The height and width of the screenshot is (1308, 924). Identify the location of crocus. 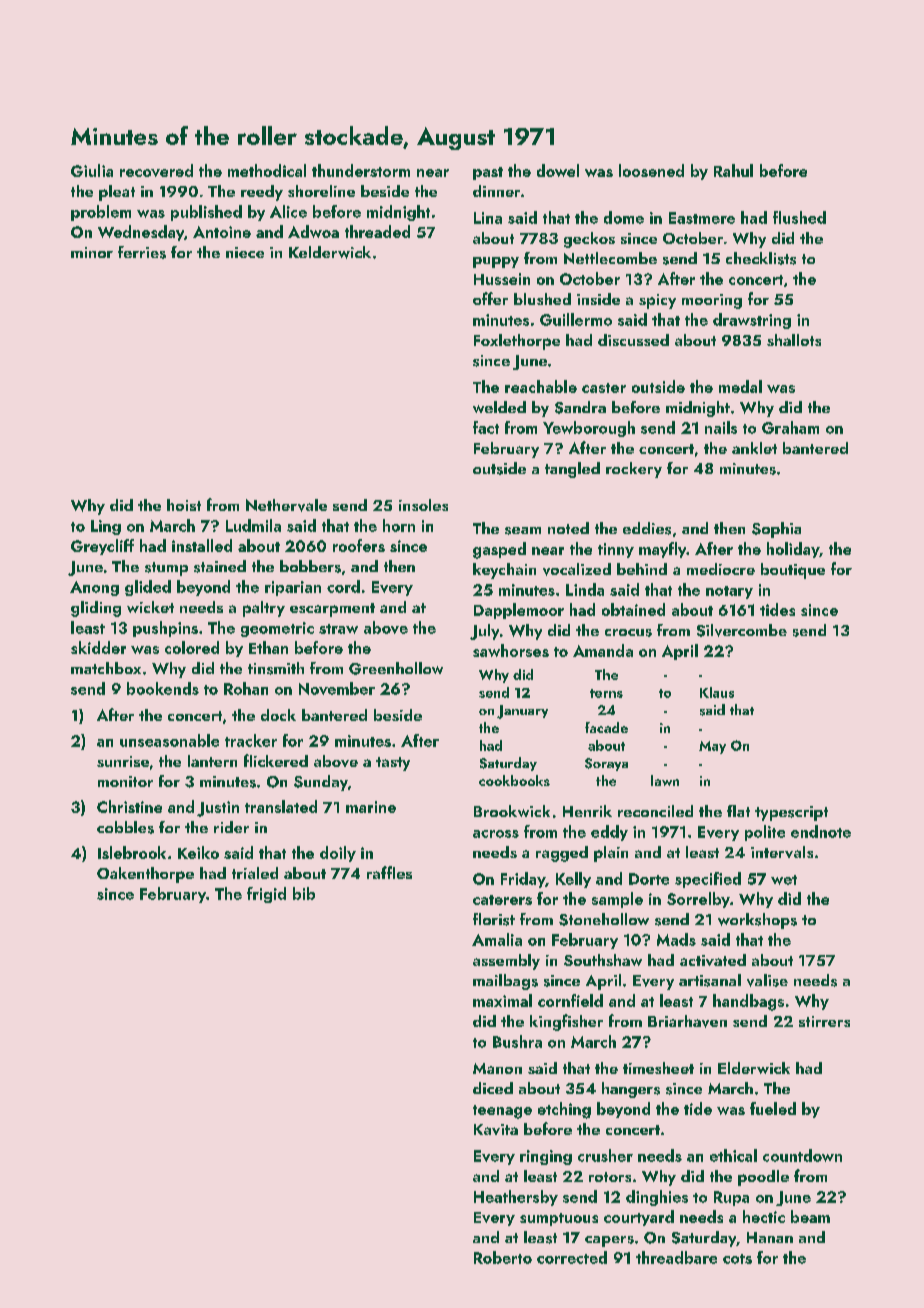
(628, 633).
